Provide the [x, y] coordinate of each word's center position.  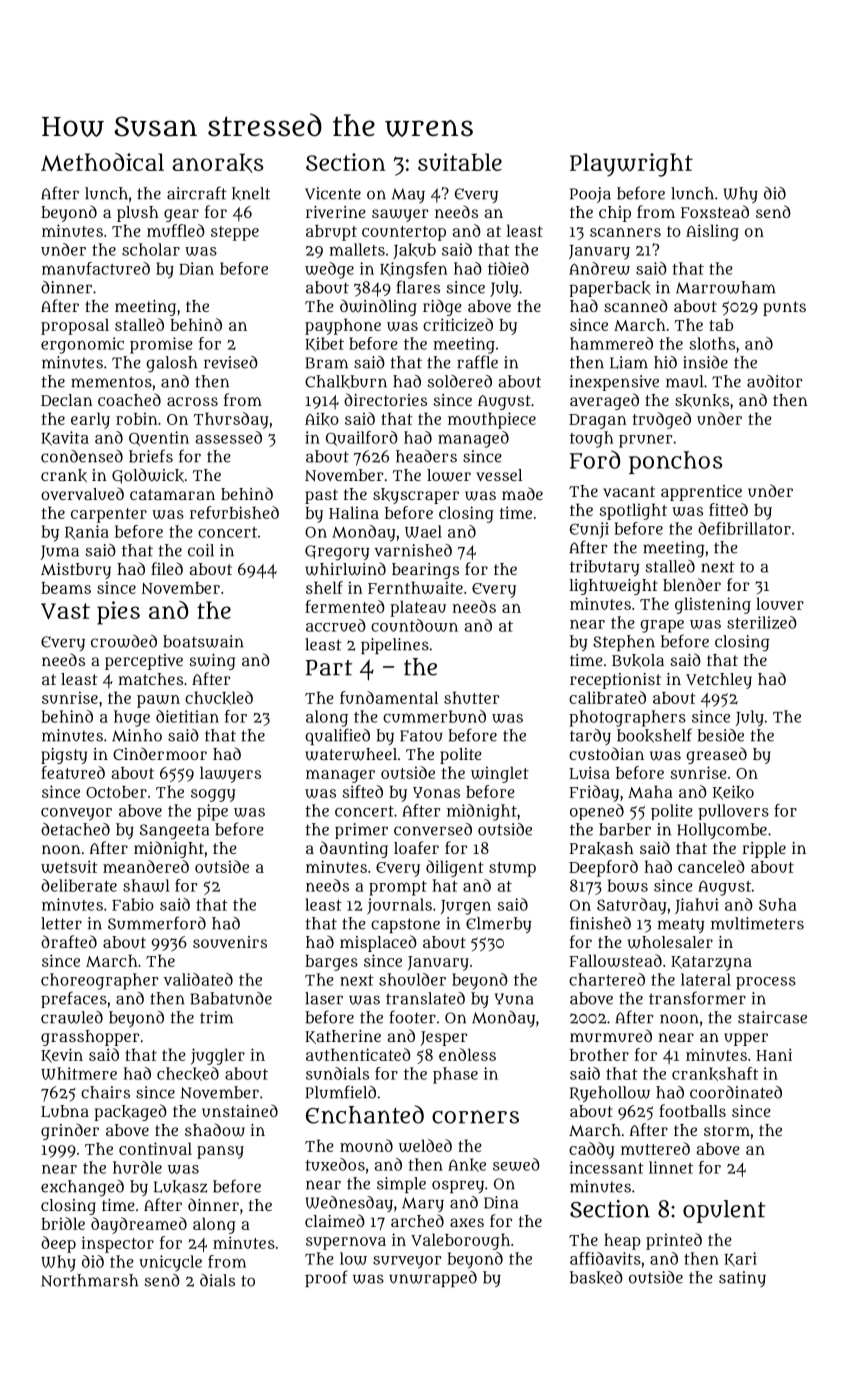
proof [326, 1278]
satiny [742, 1279]
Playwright [631, 165]
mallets [357, 249]
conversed [433, 829]
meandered [146, 866]
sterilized [762, 622]
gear [181, 215]
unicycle [170, 1263]
